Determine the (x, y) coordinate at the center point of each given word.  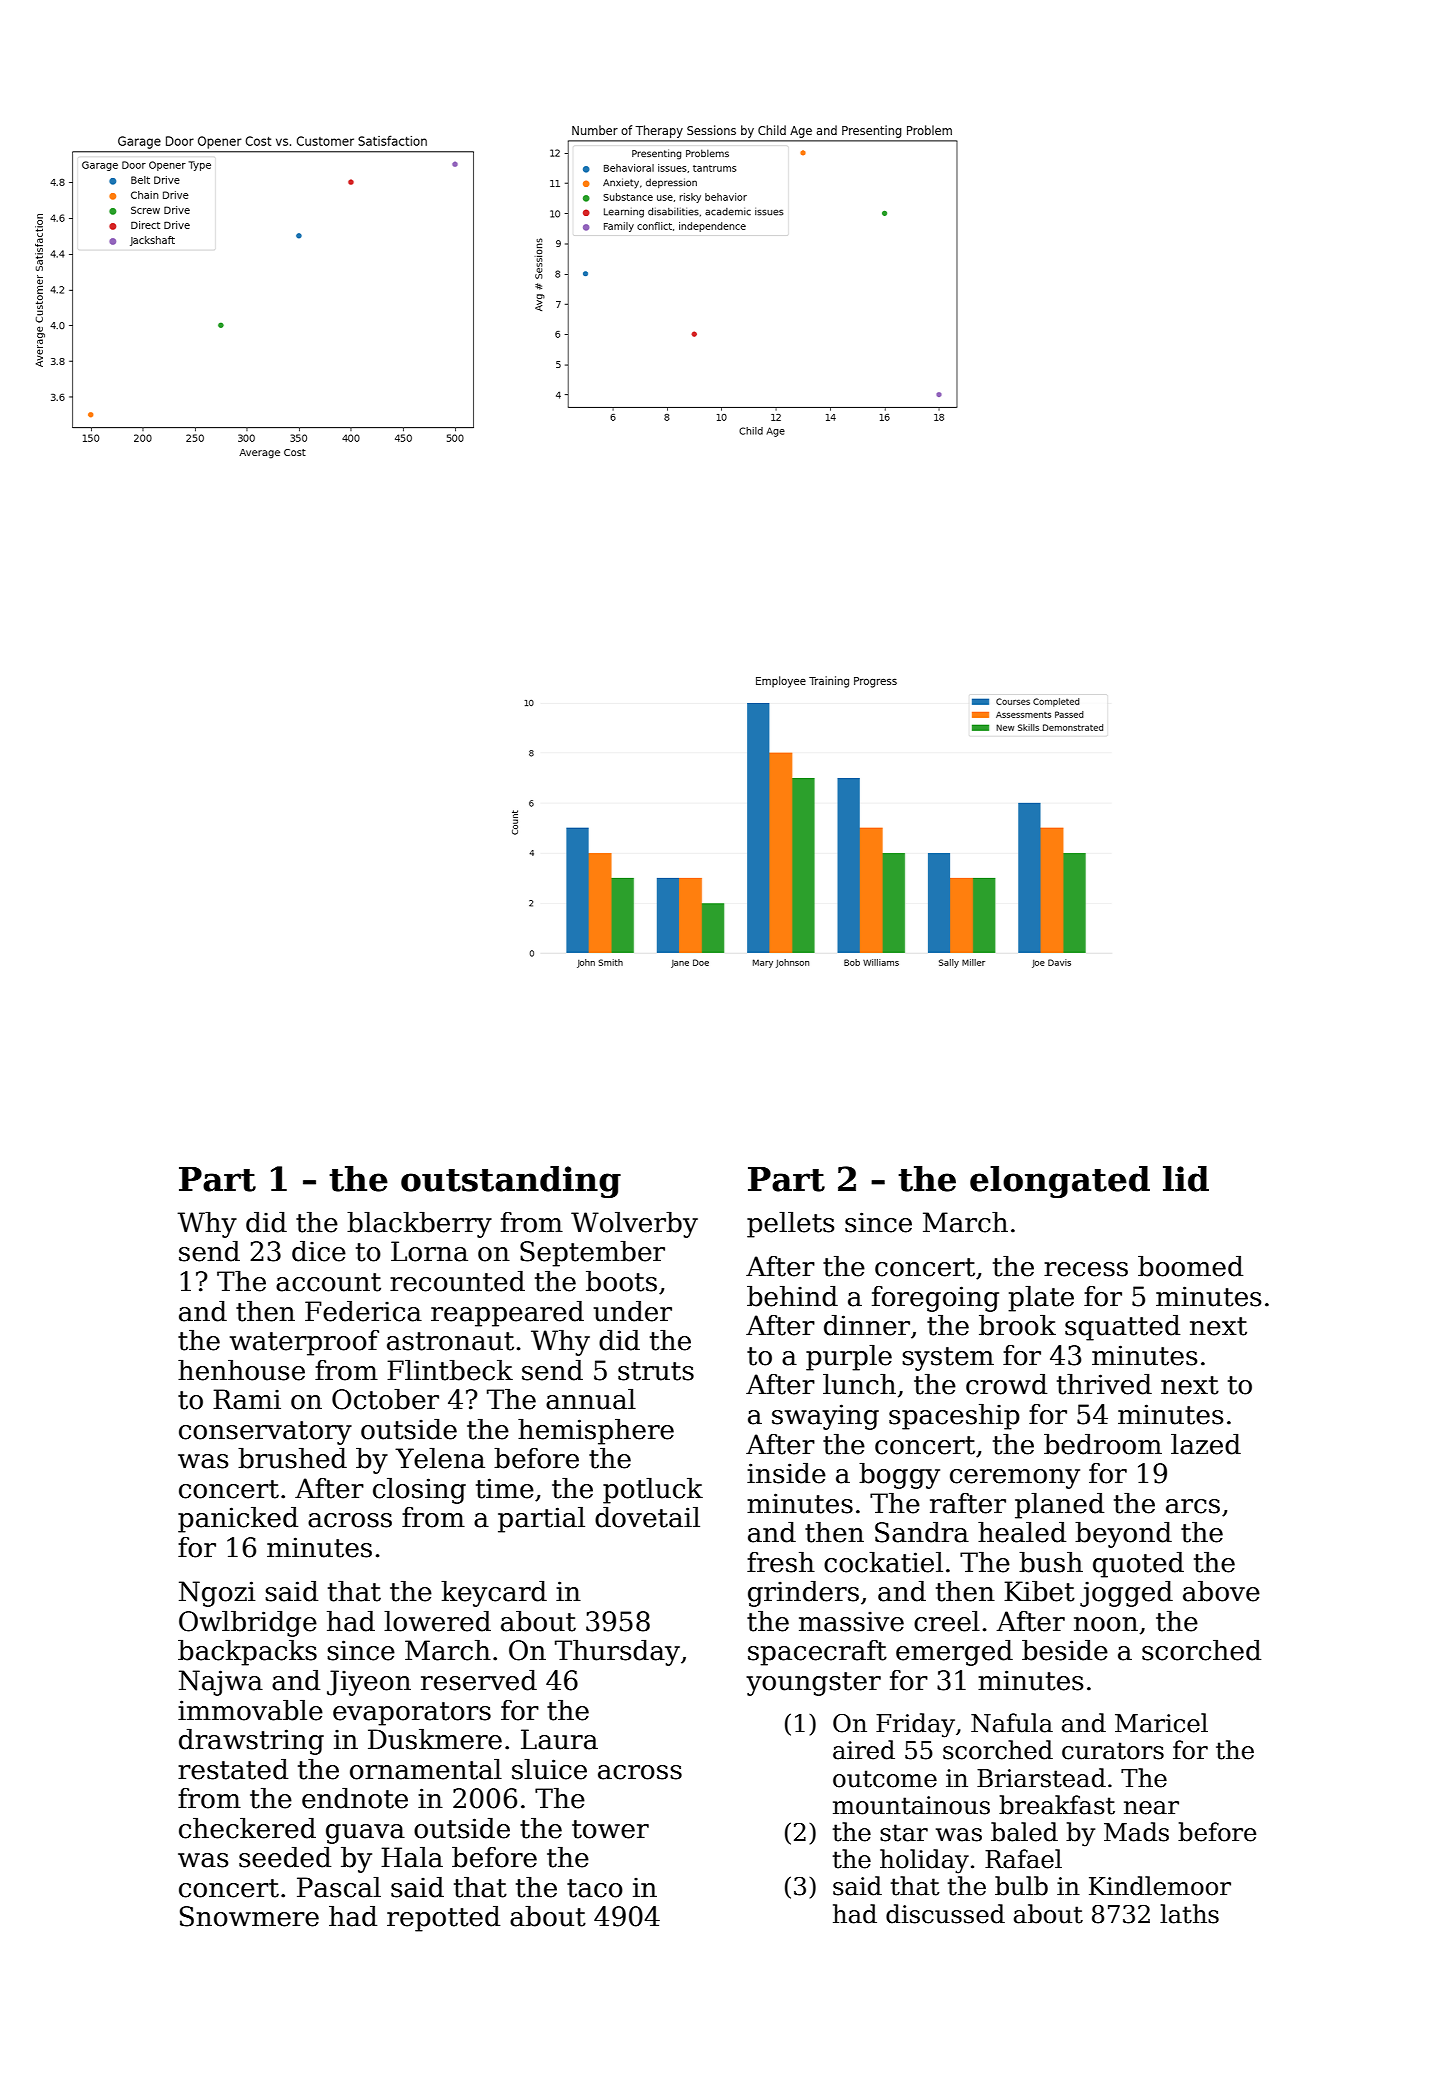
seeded (285, 1857)
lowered (437, 1621)
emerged (954, 1653)
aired (864, 1750)
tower (610, 1829)
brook (1017, 1325)
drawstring (251, 1742)
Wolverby (634, 1225)
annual (591, 1399)
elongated (1060, 1182)
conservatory (265, 1433)
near (1151, 1808)
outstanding (511, 1182)
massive (851, 1621)
